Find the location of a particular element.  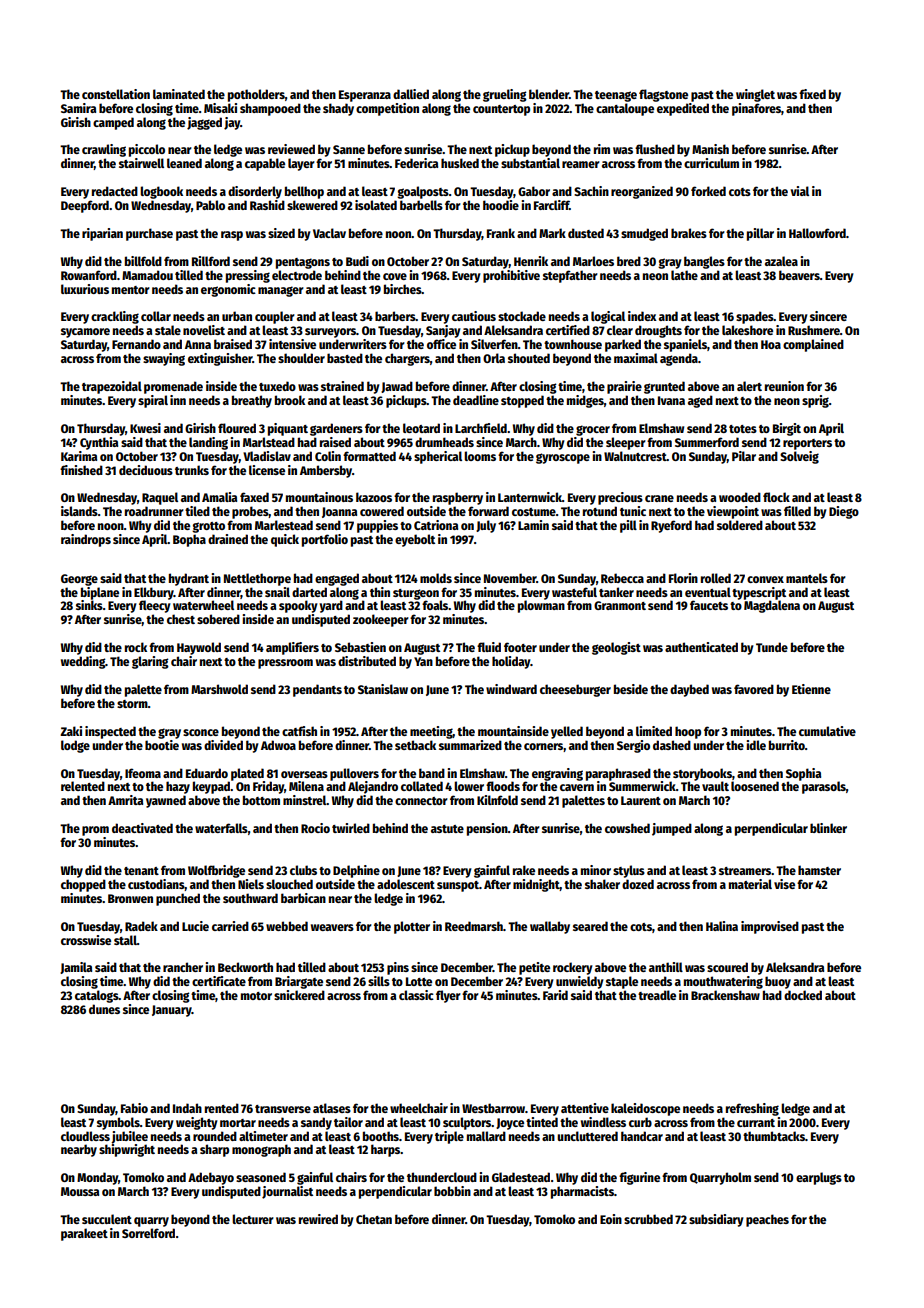

Indah is located at coordinates (187, 1108).
